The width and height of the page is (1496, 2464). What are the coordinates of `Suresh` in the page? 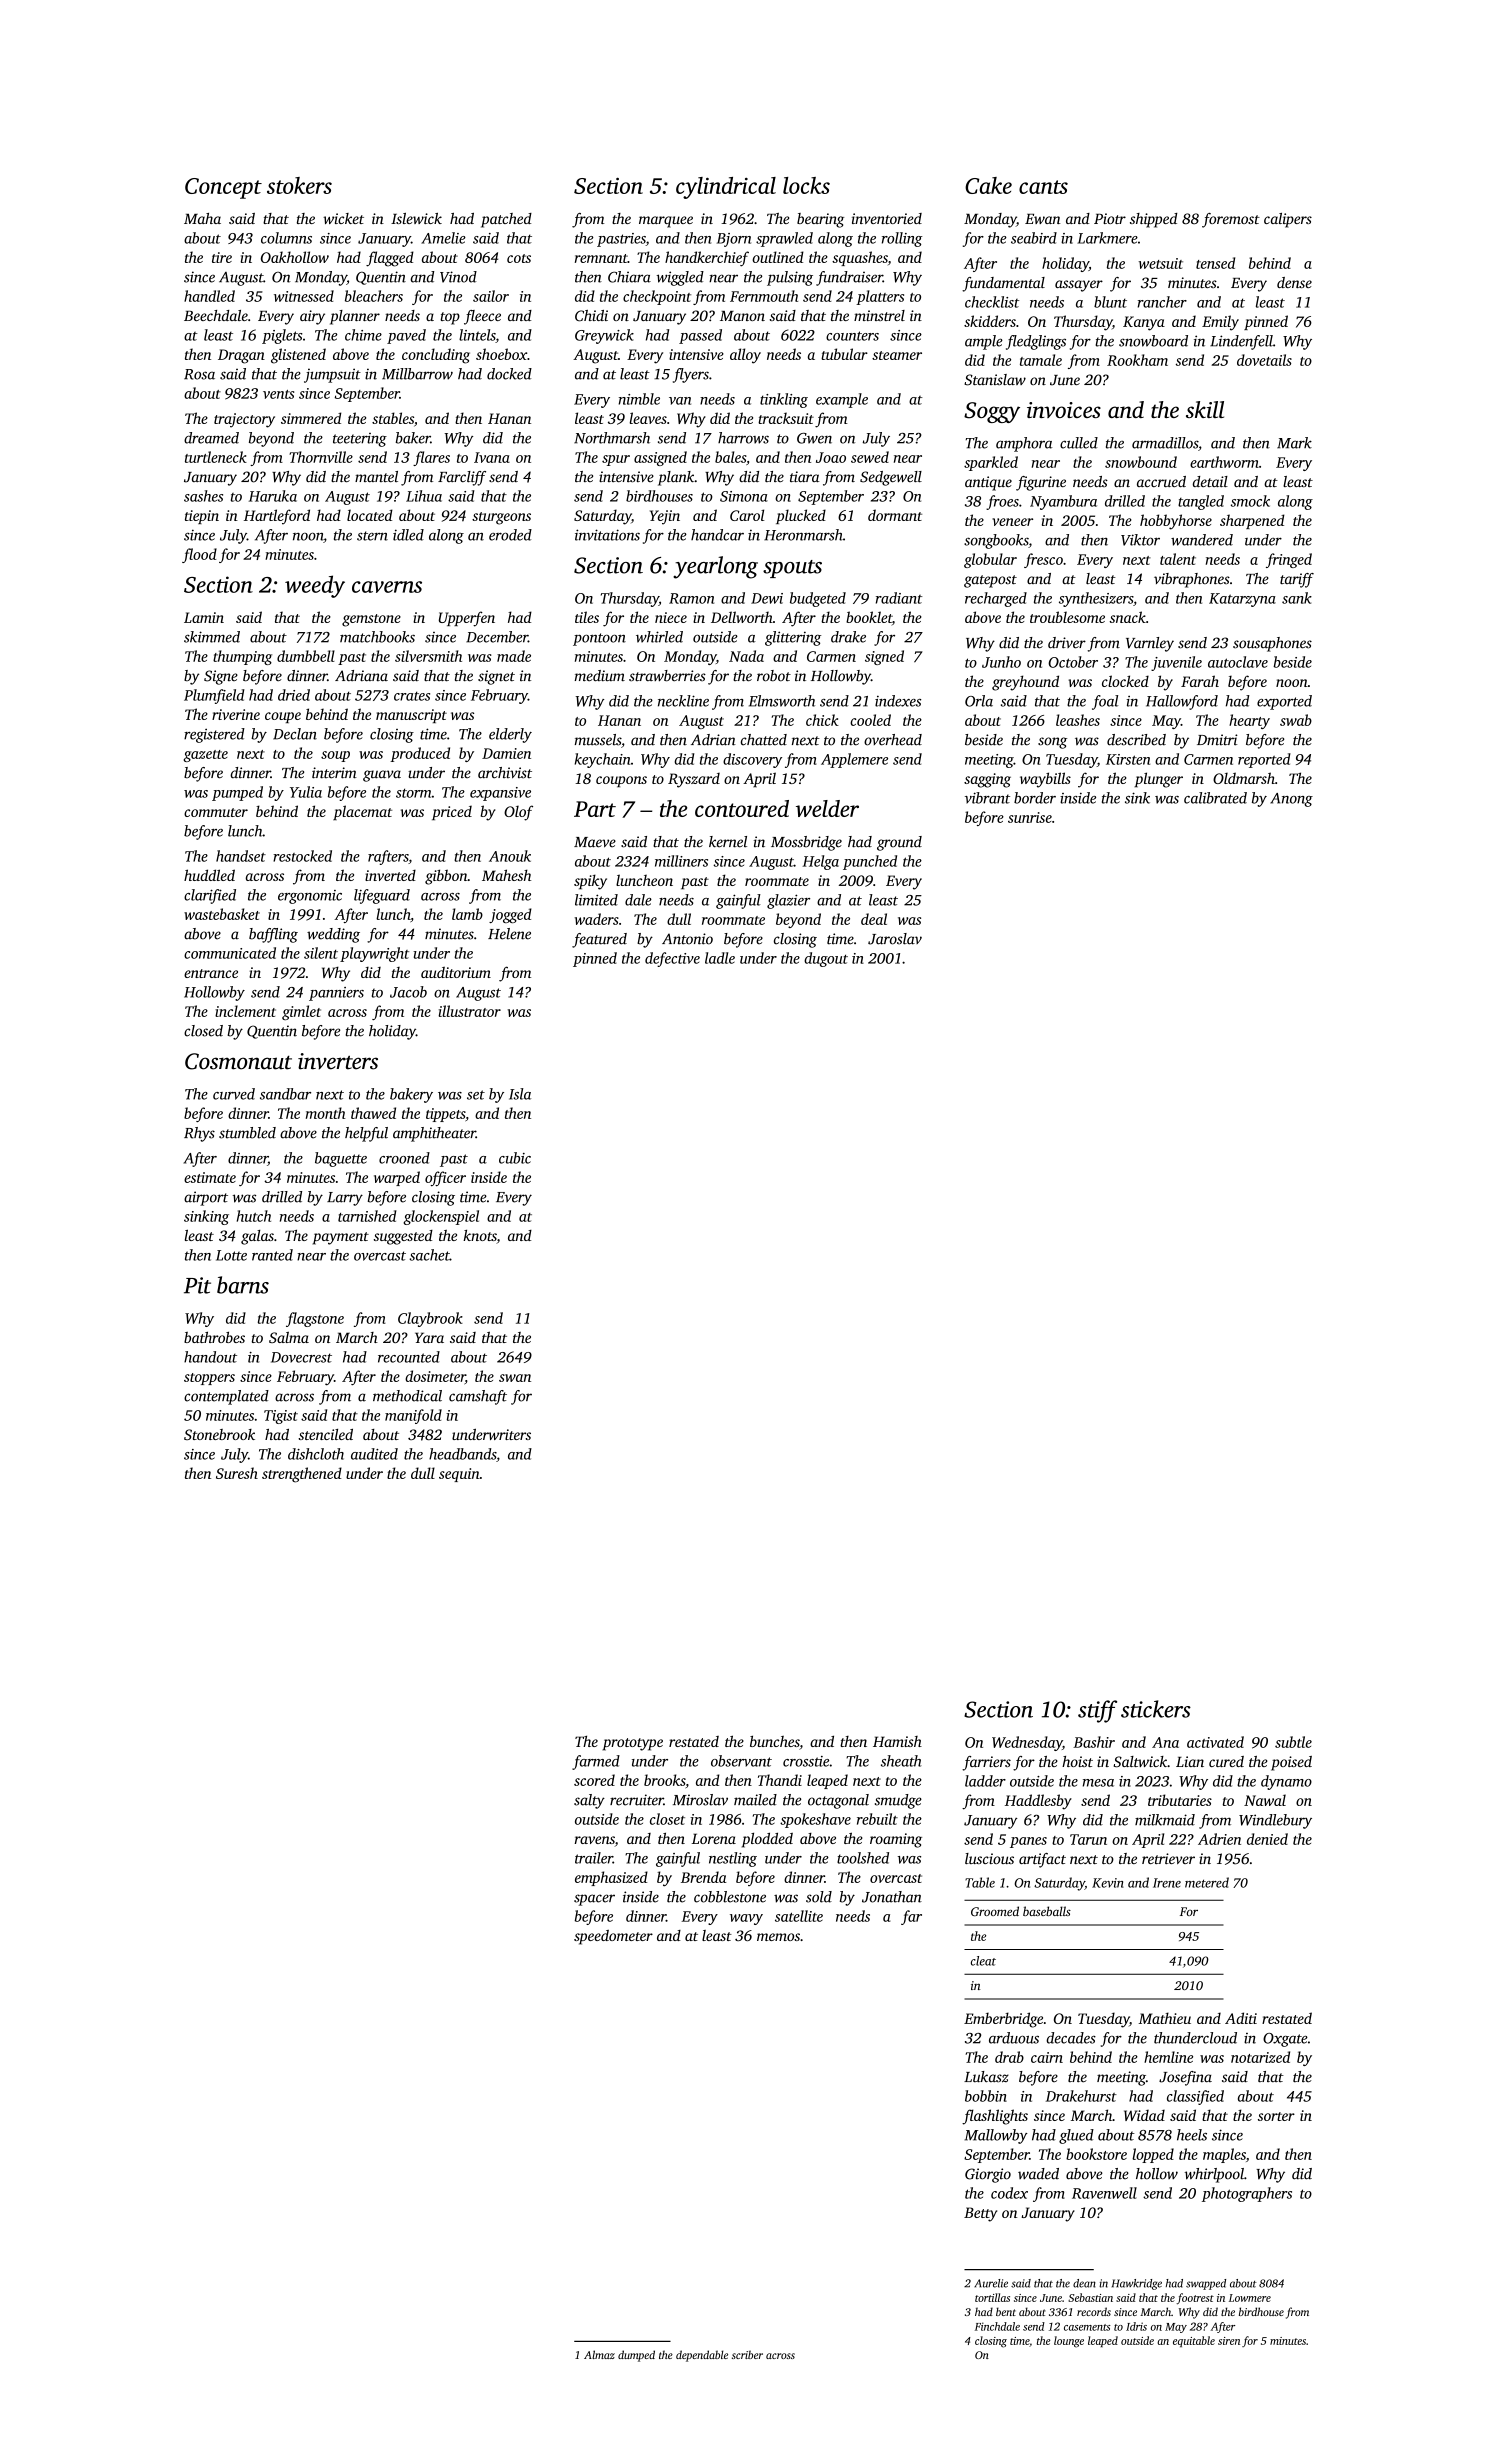 It's located at (237, 1473).
